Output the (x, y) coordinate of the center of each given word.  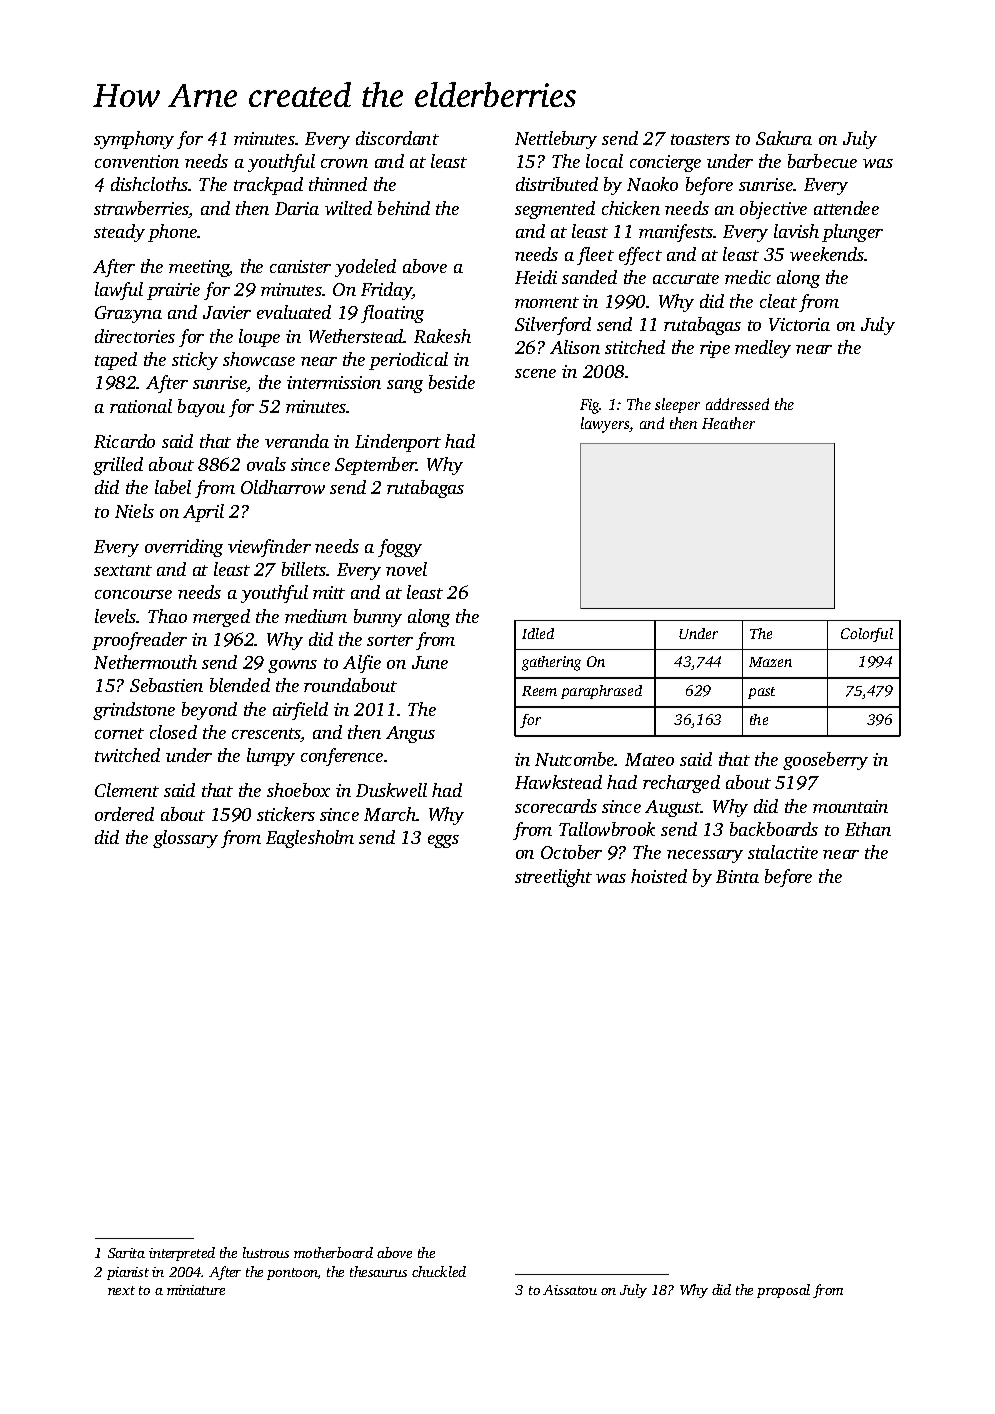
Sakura (784, 138)
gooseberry (825, 761)
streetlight (553, 878)
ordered (124, 814)
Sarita (126, 1253)
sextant (123, 570)
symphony (134, 140)
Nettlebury (556, 140)
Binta (737, 876)
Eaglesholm (310, 839)
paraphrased (601, 692)
